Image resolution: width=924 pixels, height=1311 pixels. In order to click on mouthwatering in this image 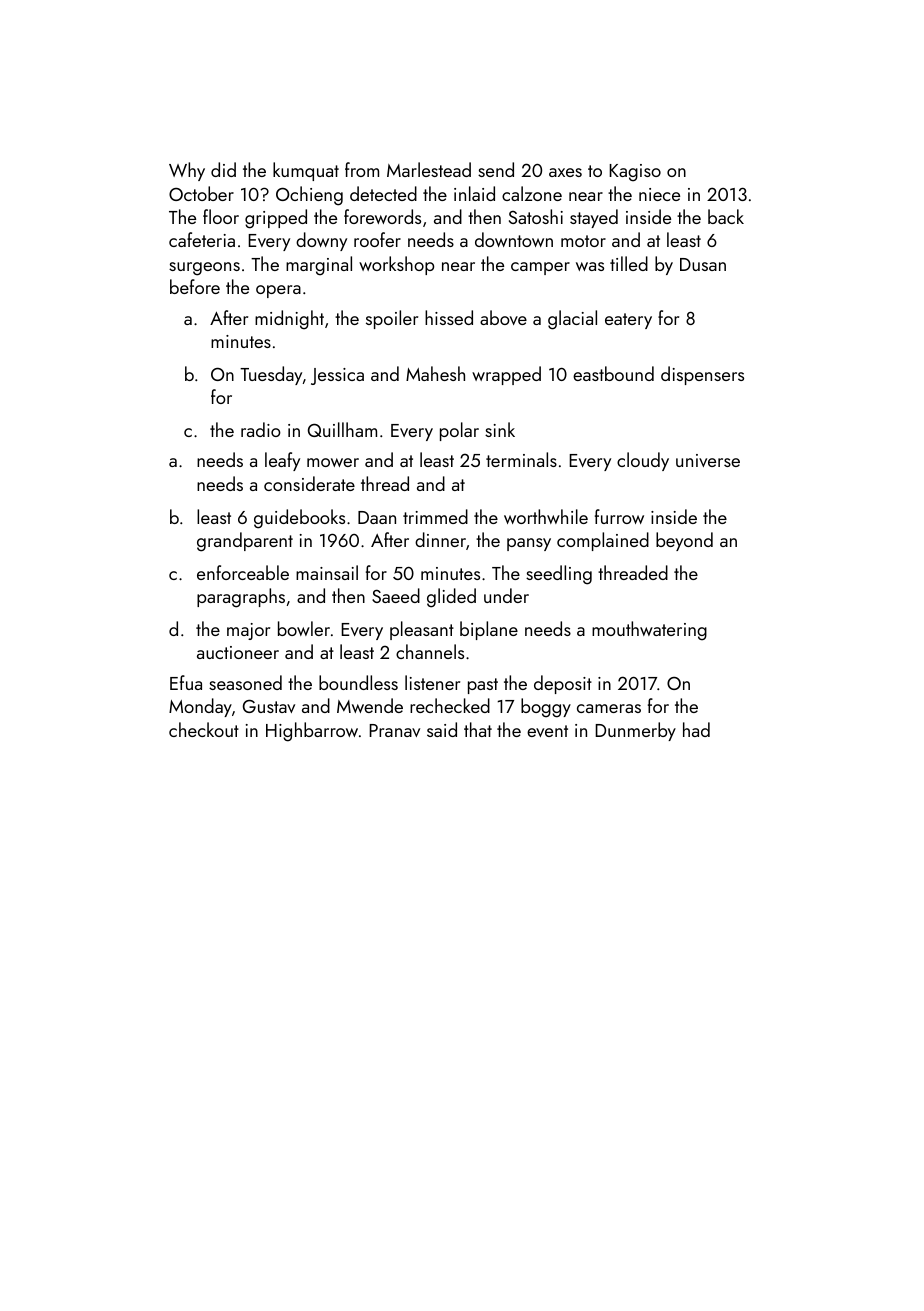, I will do `click(649, 631)`.
